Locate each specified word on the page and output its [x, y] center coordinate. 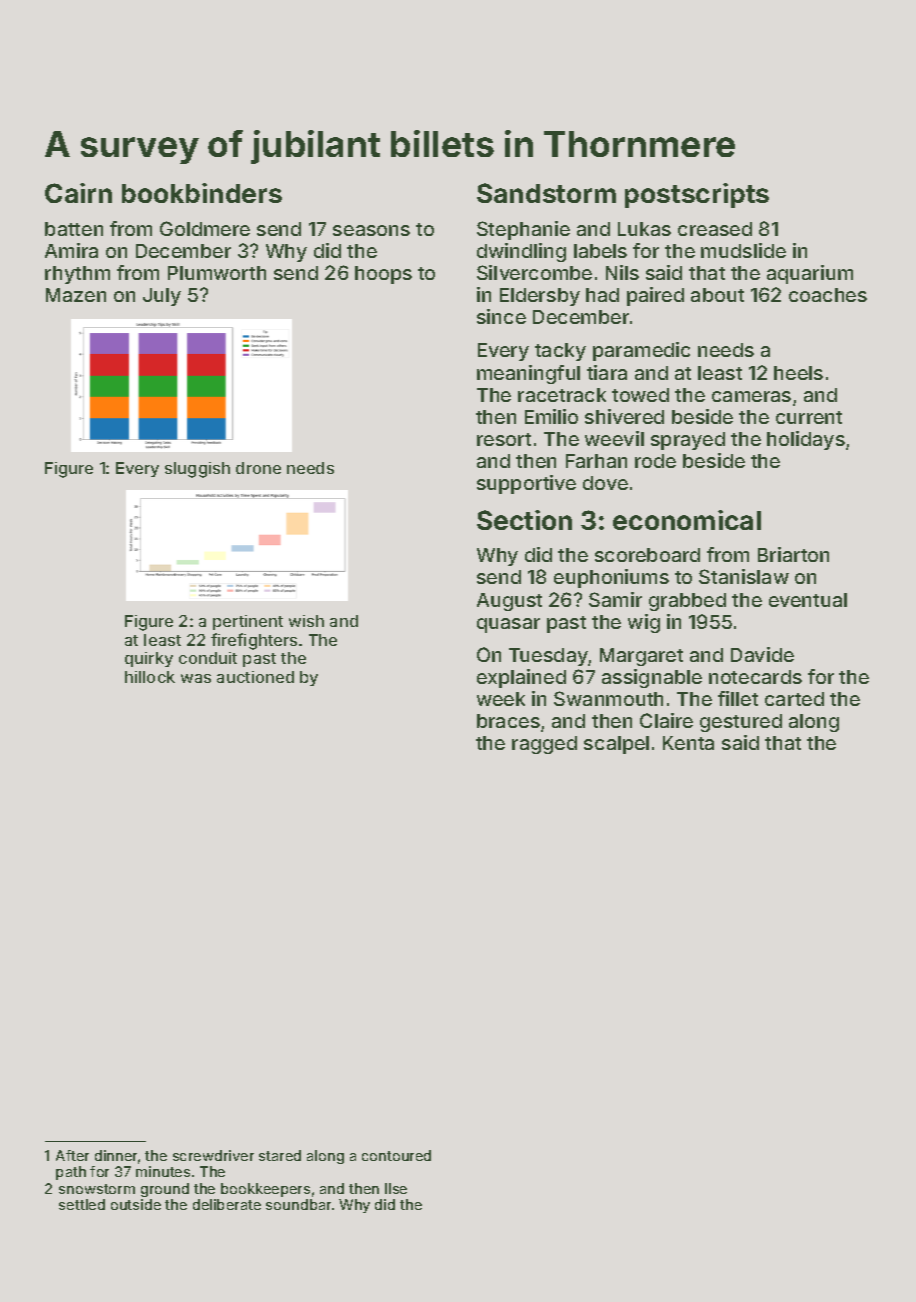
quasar [508, 625]
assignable [652, 678]
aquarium [810, 274]
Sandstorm [546, 193]
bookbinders [202, 193]
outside [136, 1204]
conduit [208, 658]
